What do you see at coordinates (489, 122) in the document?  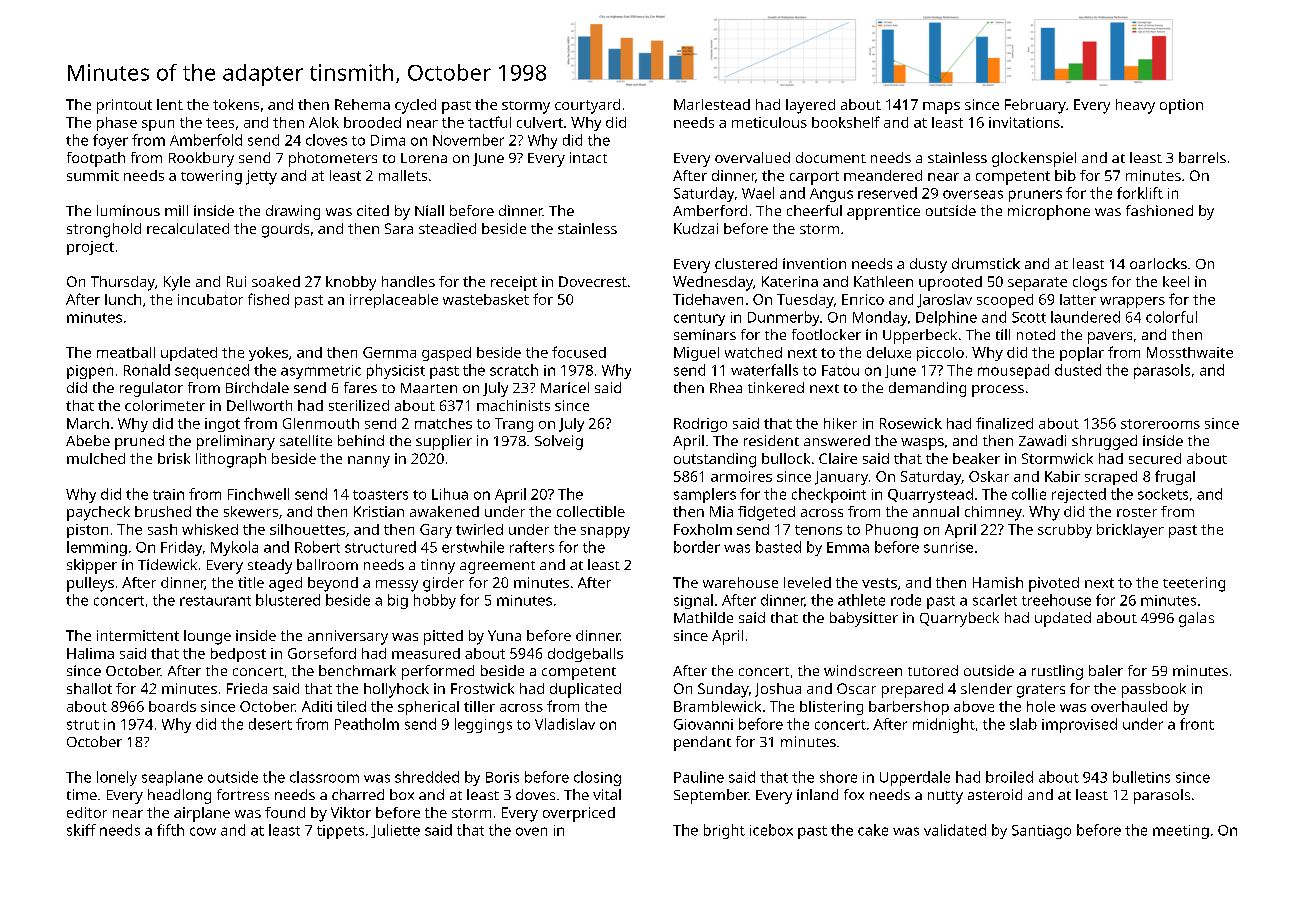 I see `tactful` at bounding box center [489, 122].
